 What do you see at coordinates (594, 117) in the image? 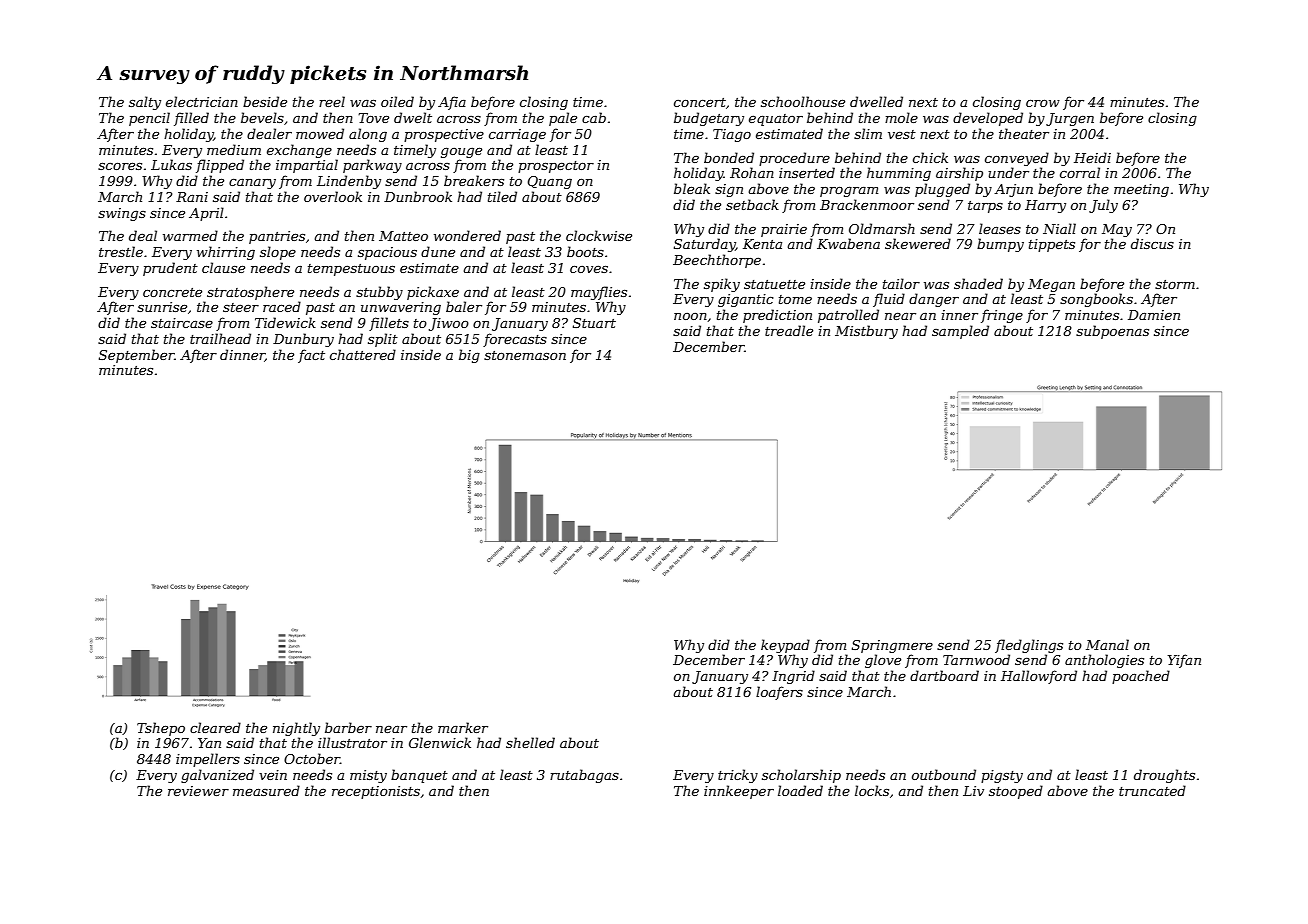
I see `cab` at bounding box center [594, 117].
